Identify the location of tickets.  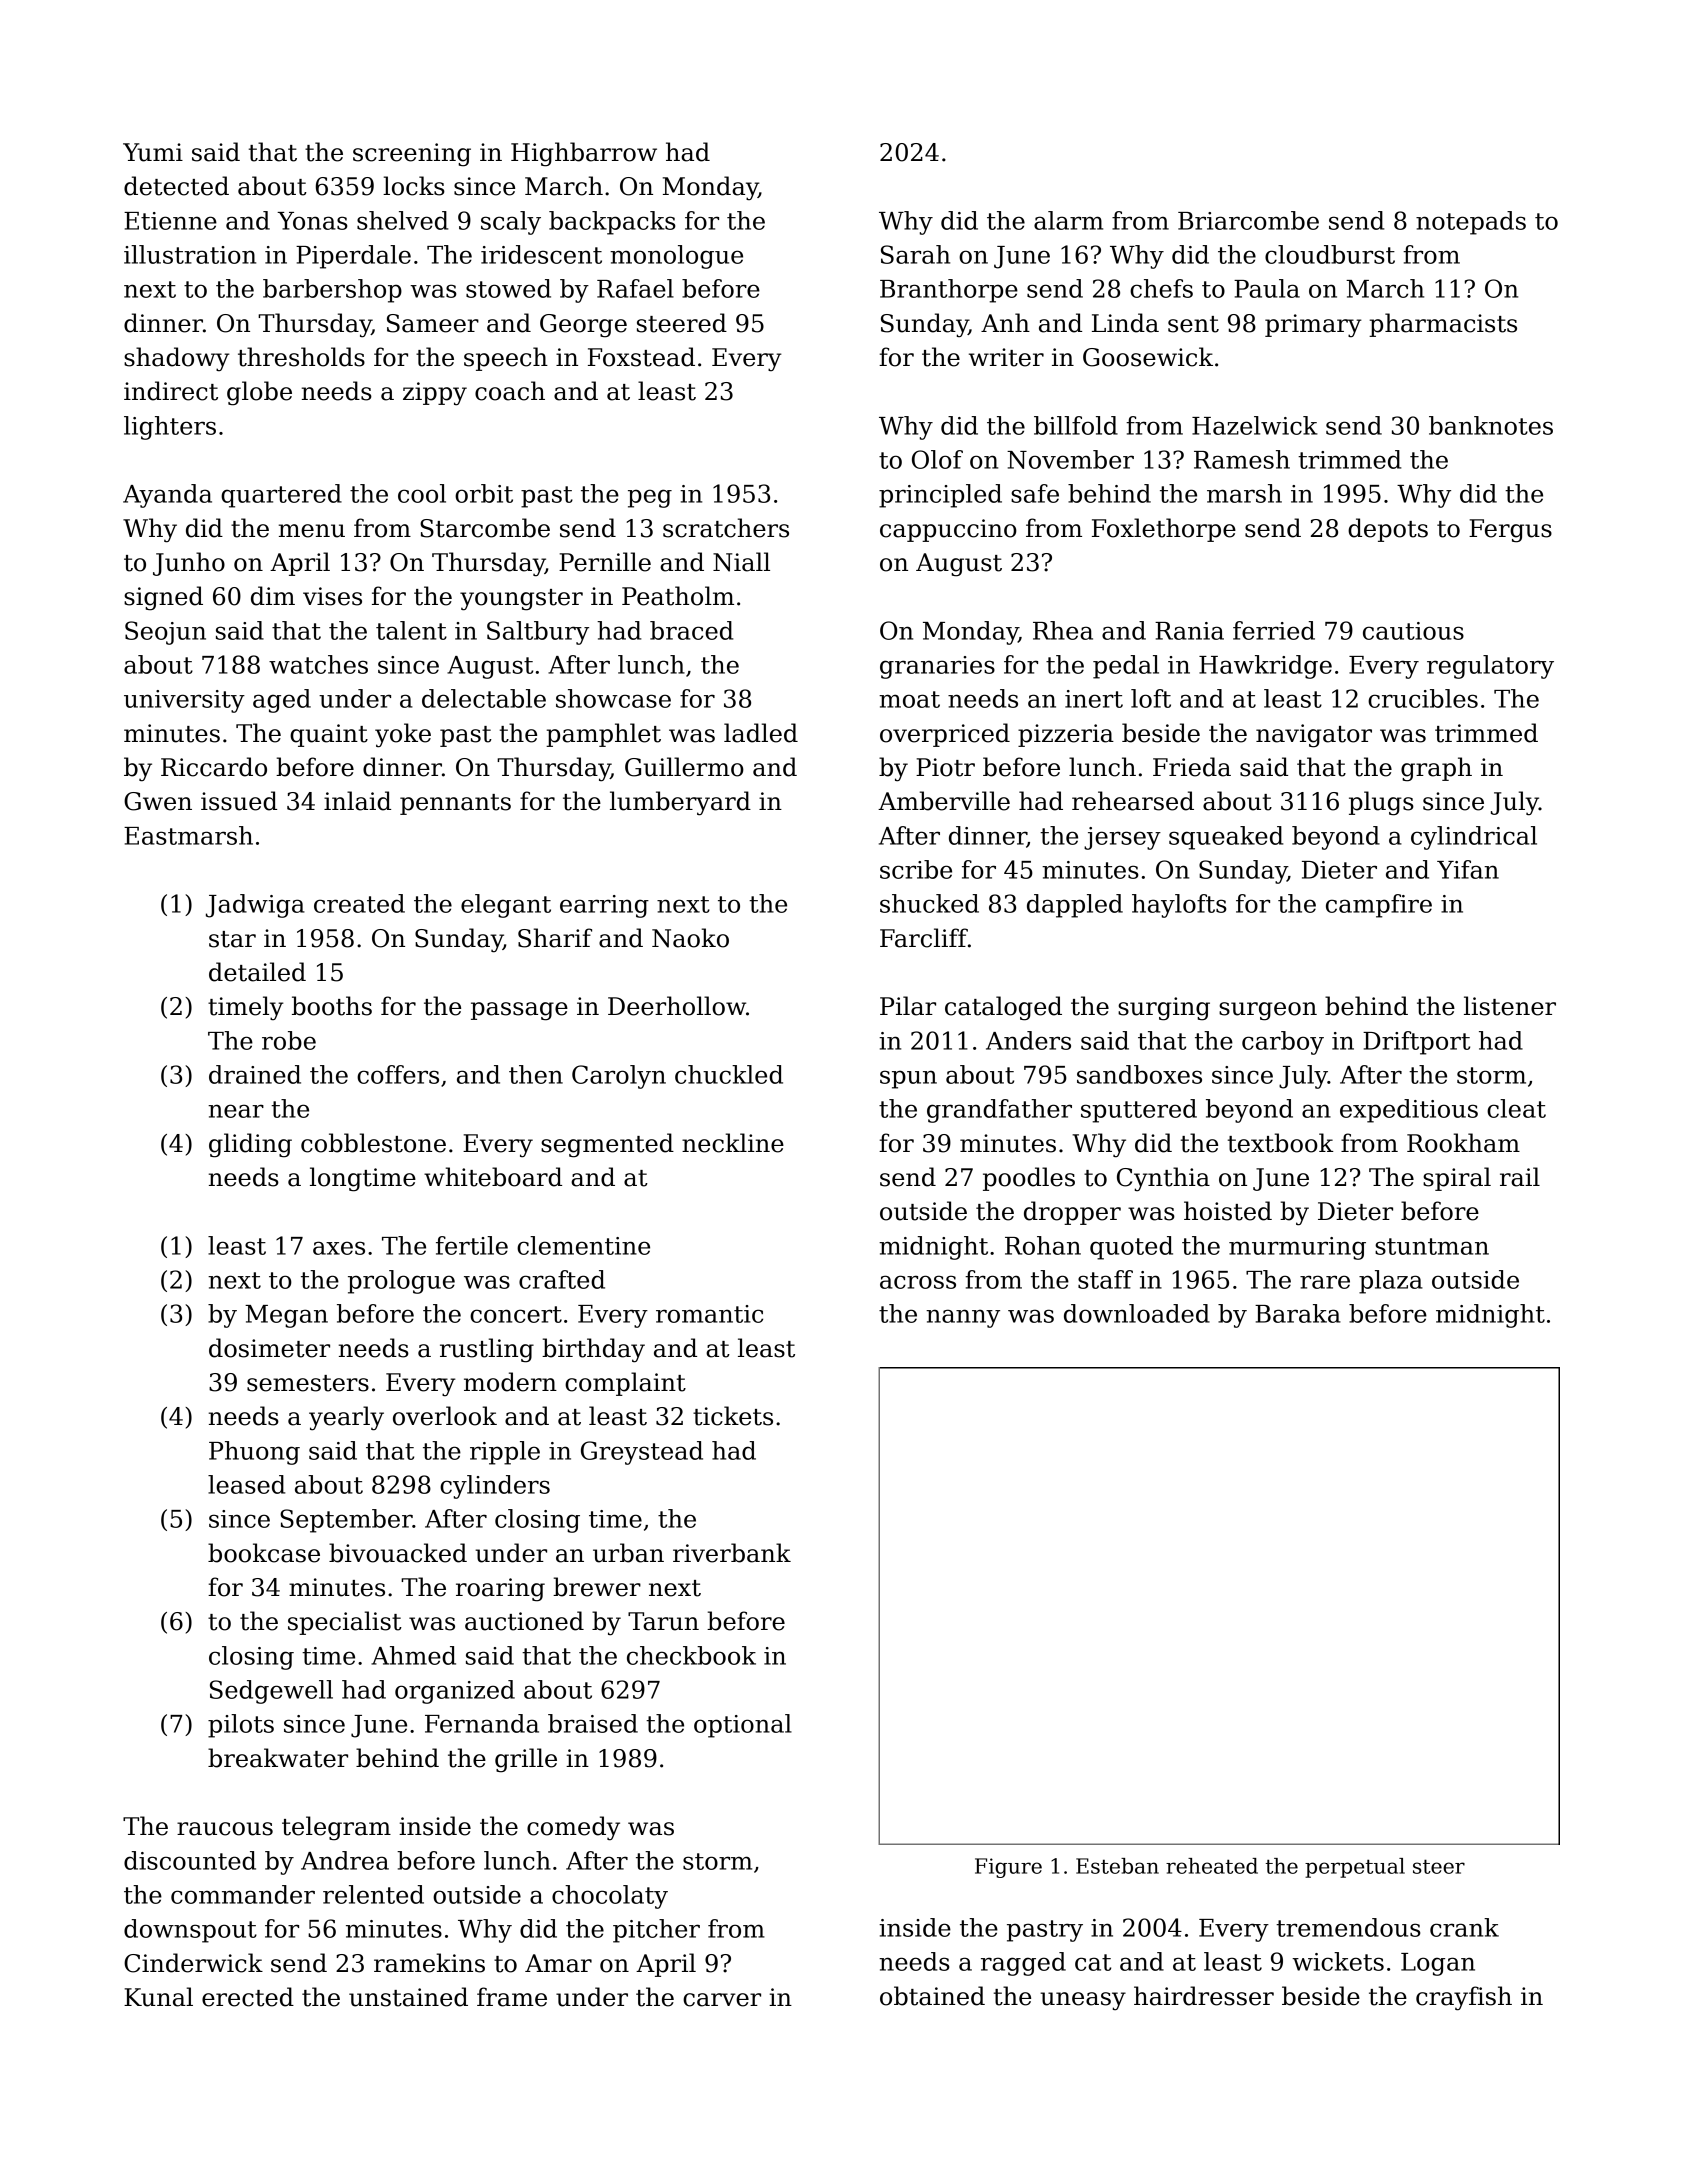
(733, 1416).
